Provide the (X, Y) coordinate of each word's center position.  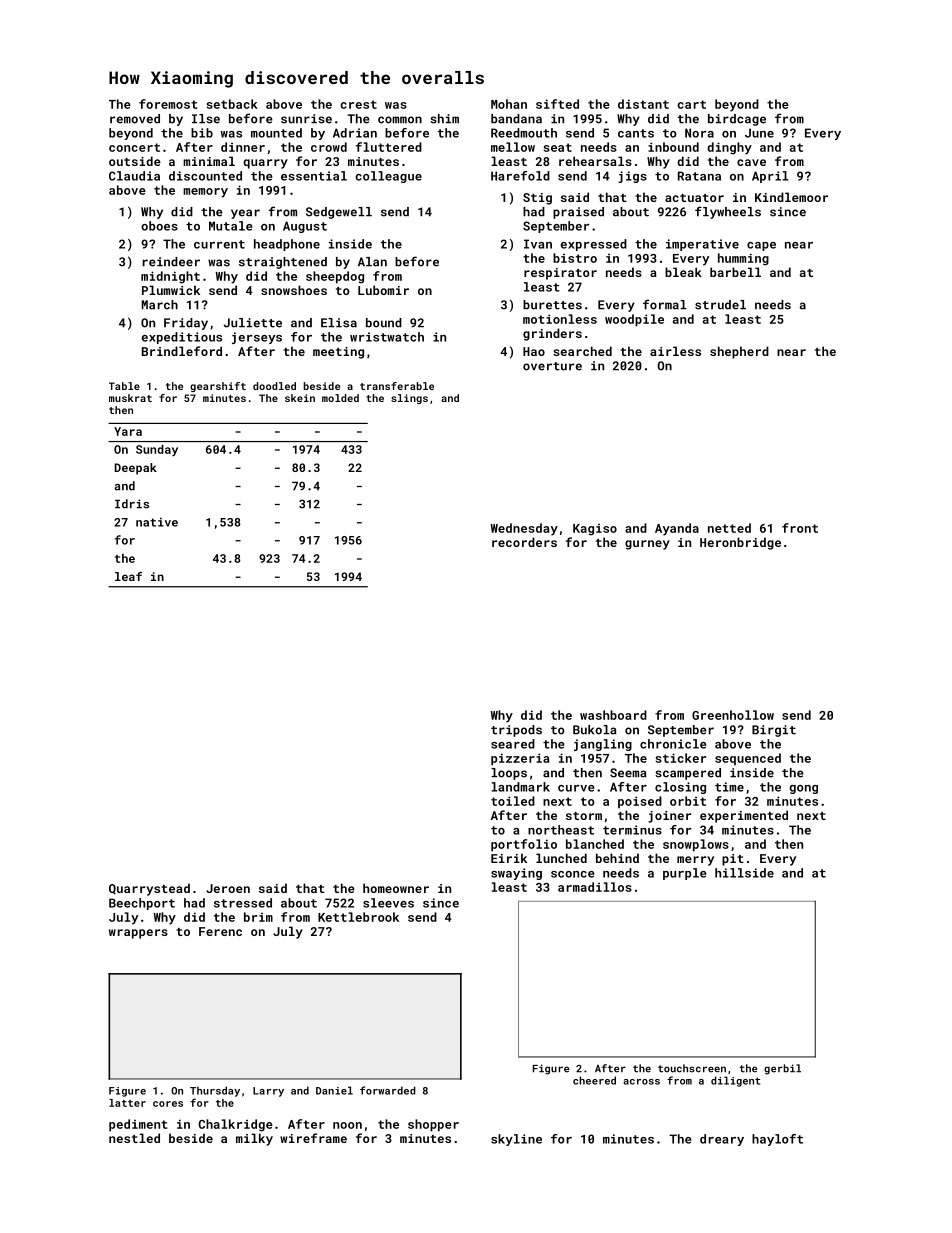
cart (691, 104)
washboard (613, 715)
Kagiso (595, 530)
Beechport (142, 904)
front (800, 528)
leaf (128, 576)
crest (358, 104)
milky (254, 1139)
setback (232, 104)
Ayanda (677, 529)
